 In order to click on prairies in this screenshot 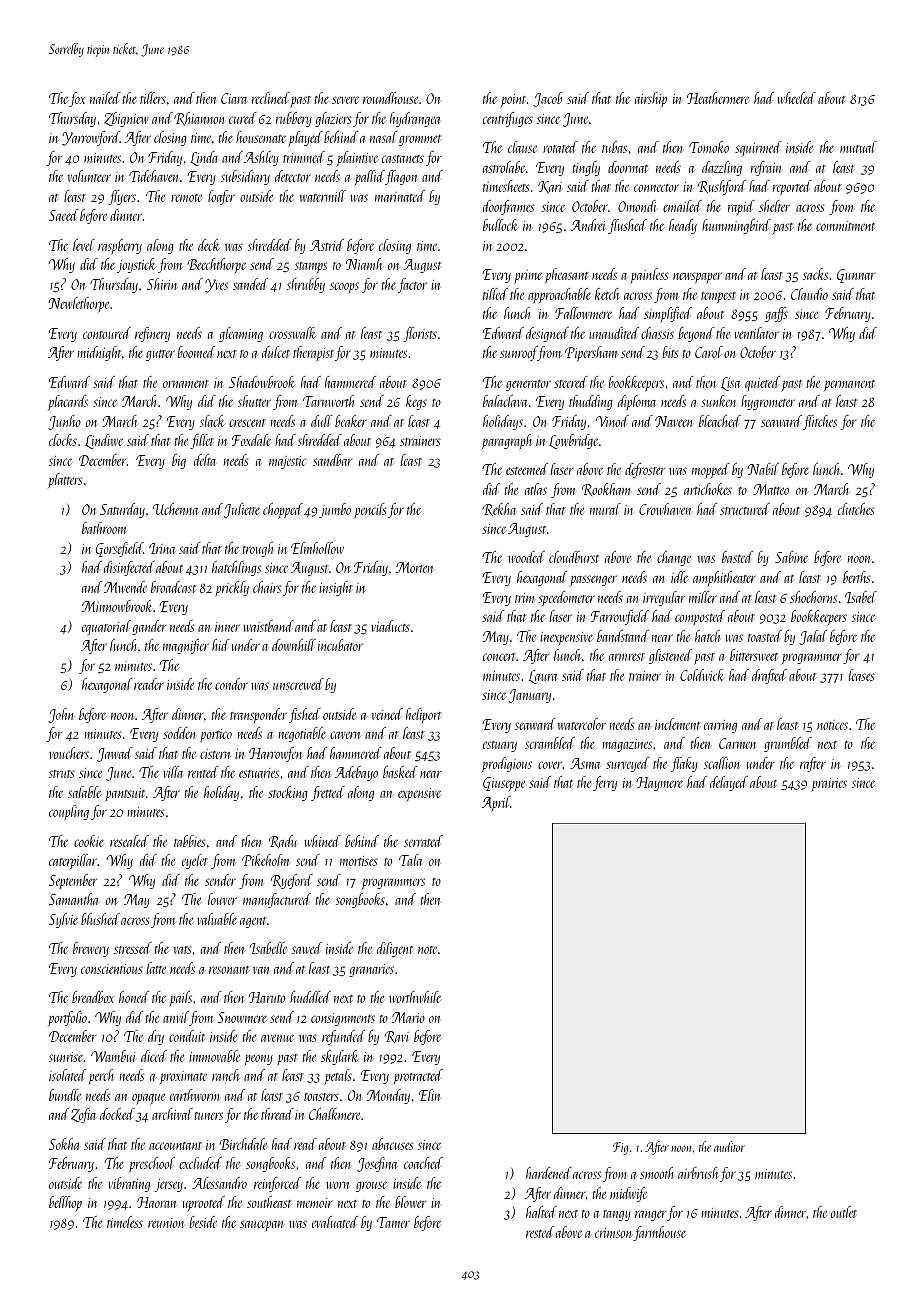, I will do `click(829, 785)`.
